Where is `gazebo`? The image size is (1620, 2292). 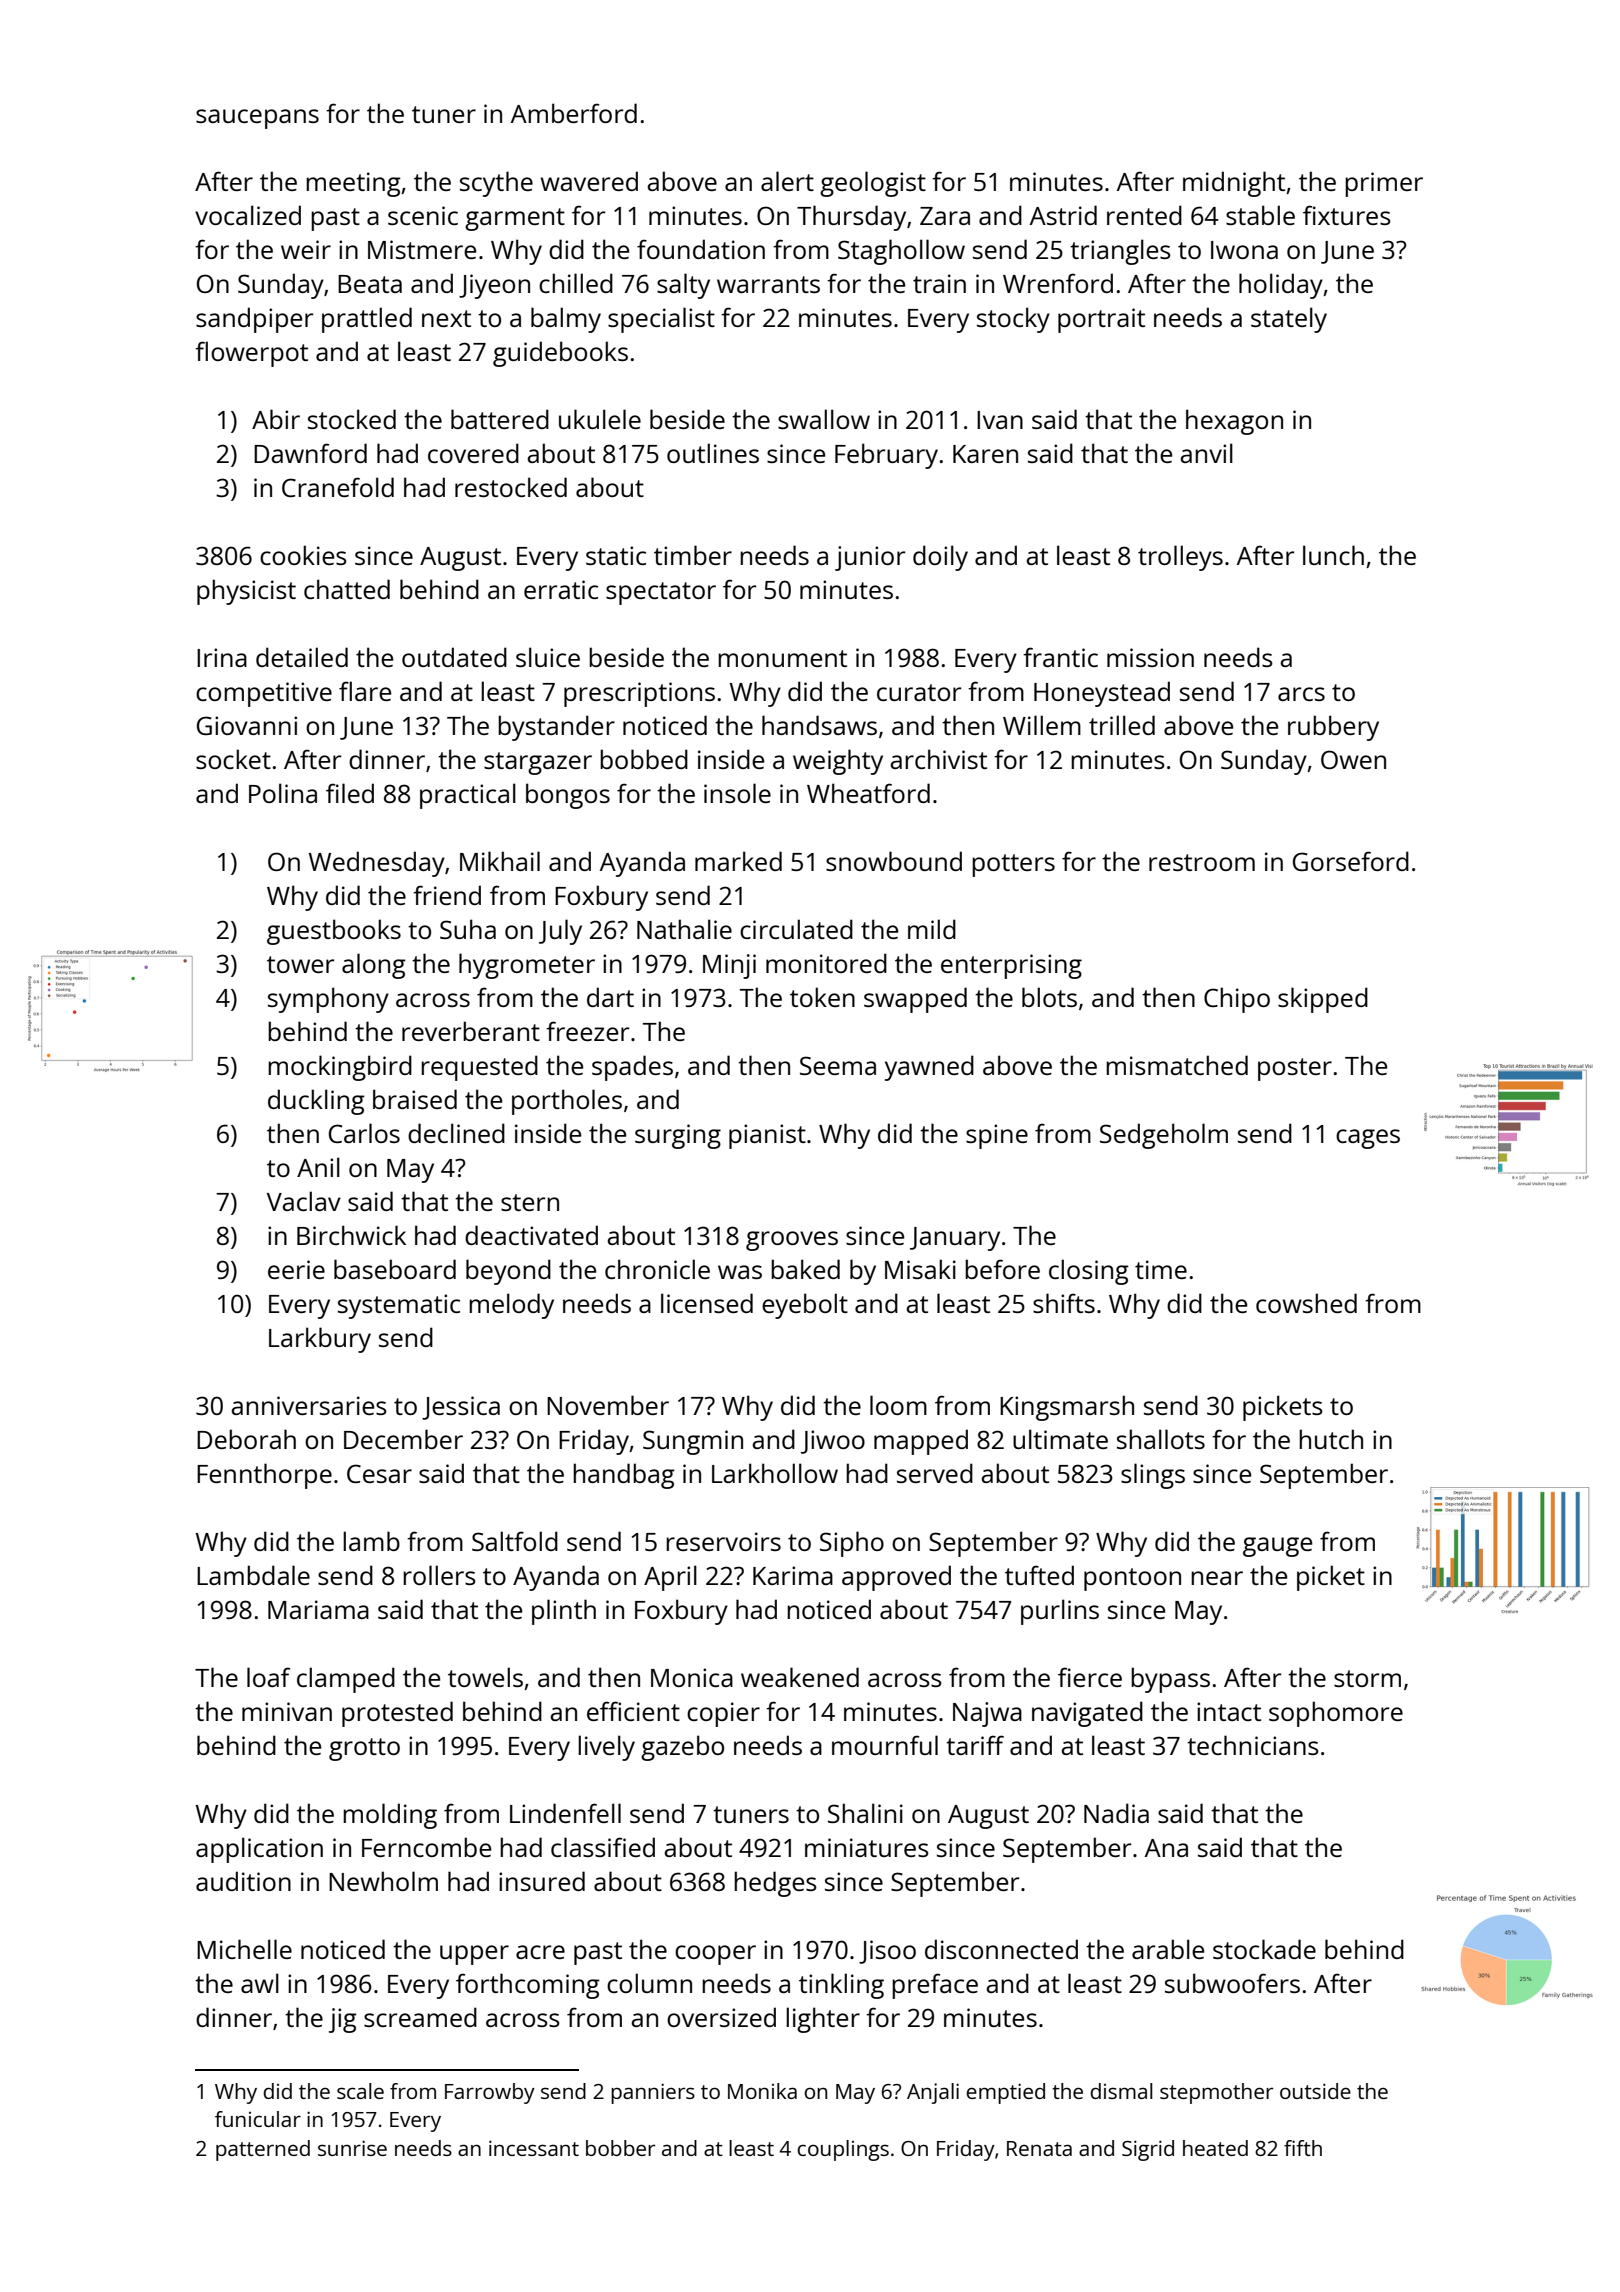 gazebo is located at coordinates (682, 1748).
